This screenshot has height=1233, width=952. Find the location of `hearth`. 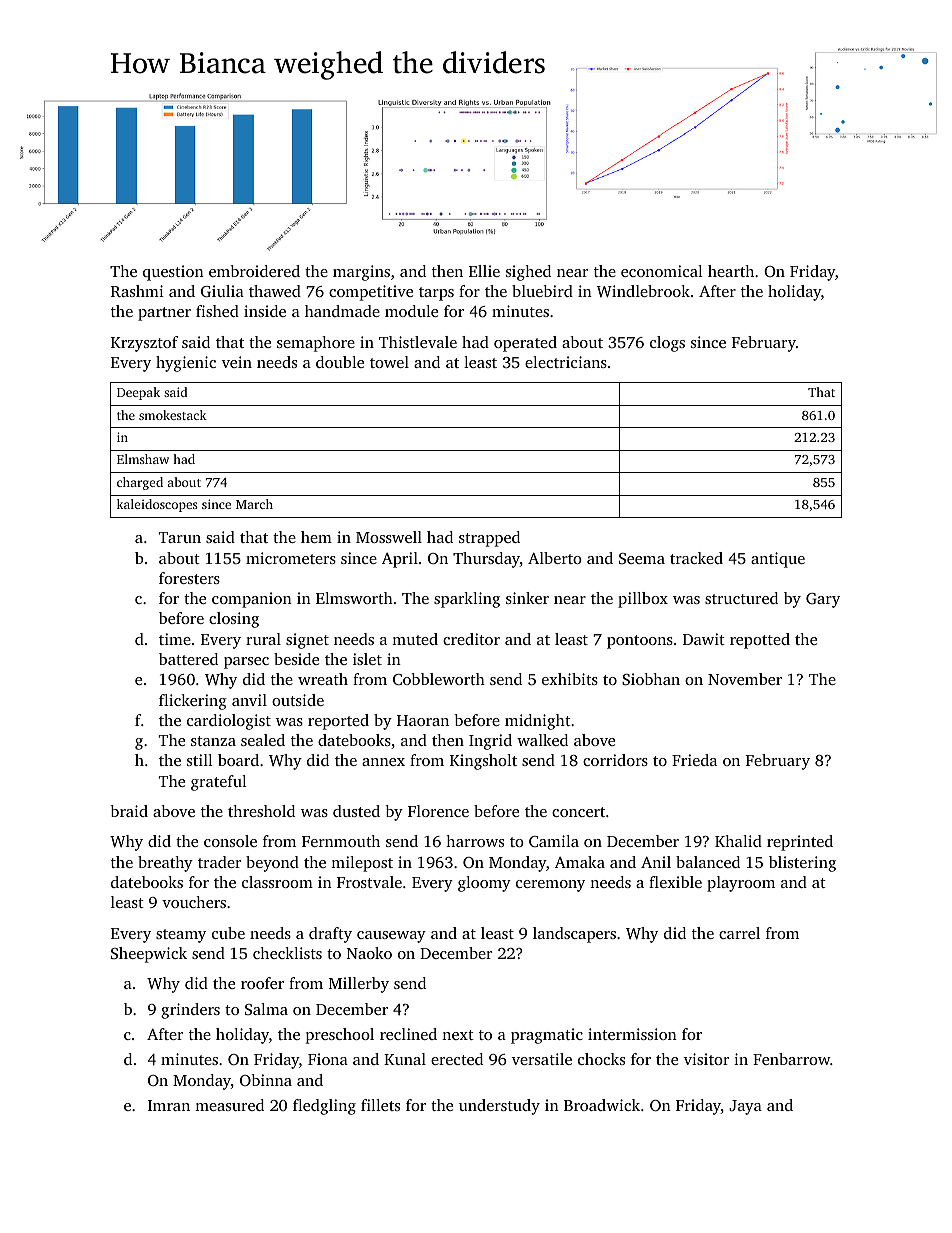

hearth is located at coordinates (731, 271).
